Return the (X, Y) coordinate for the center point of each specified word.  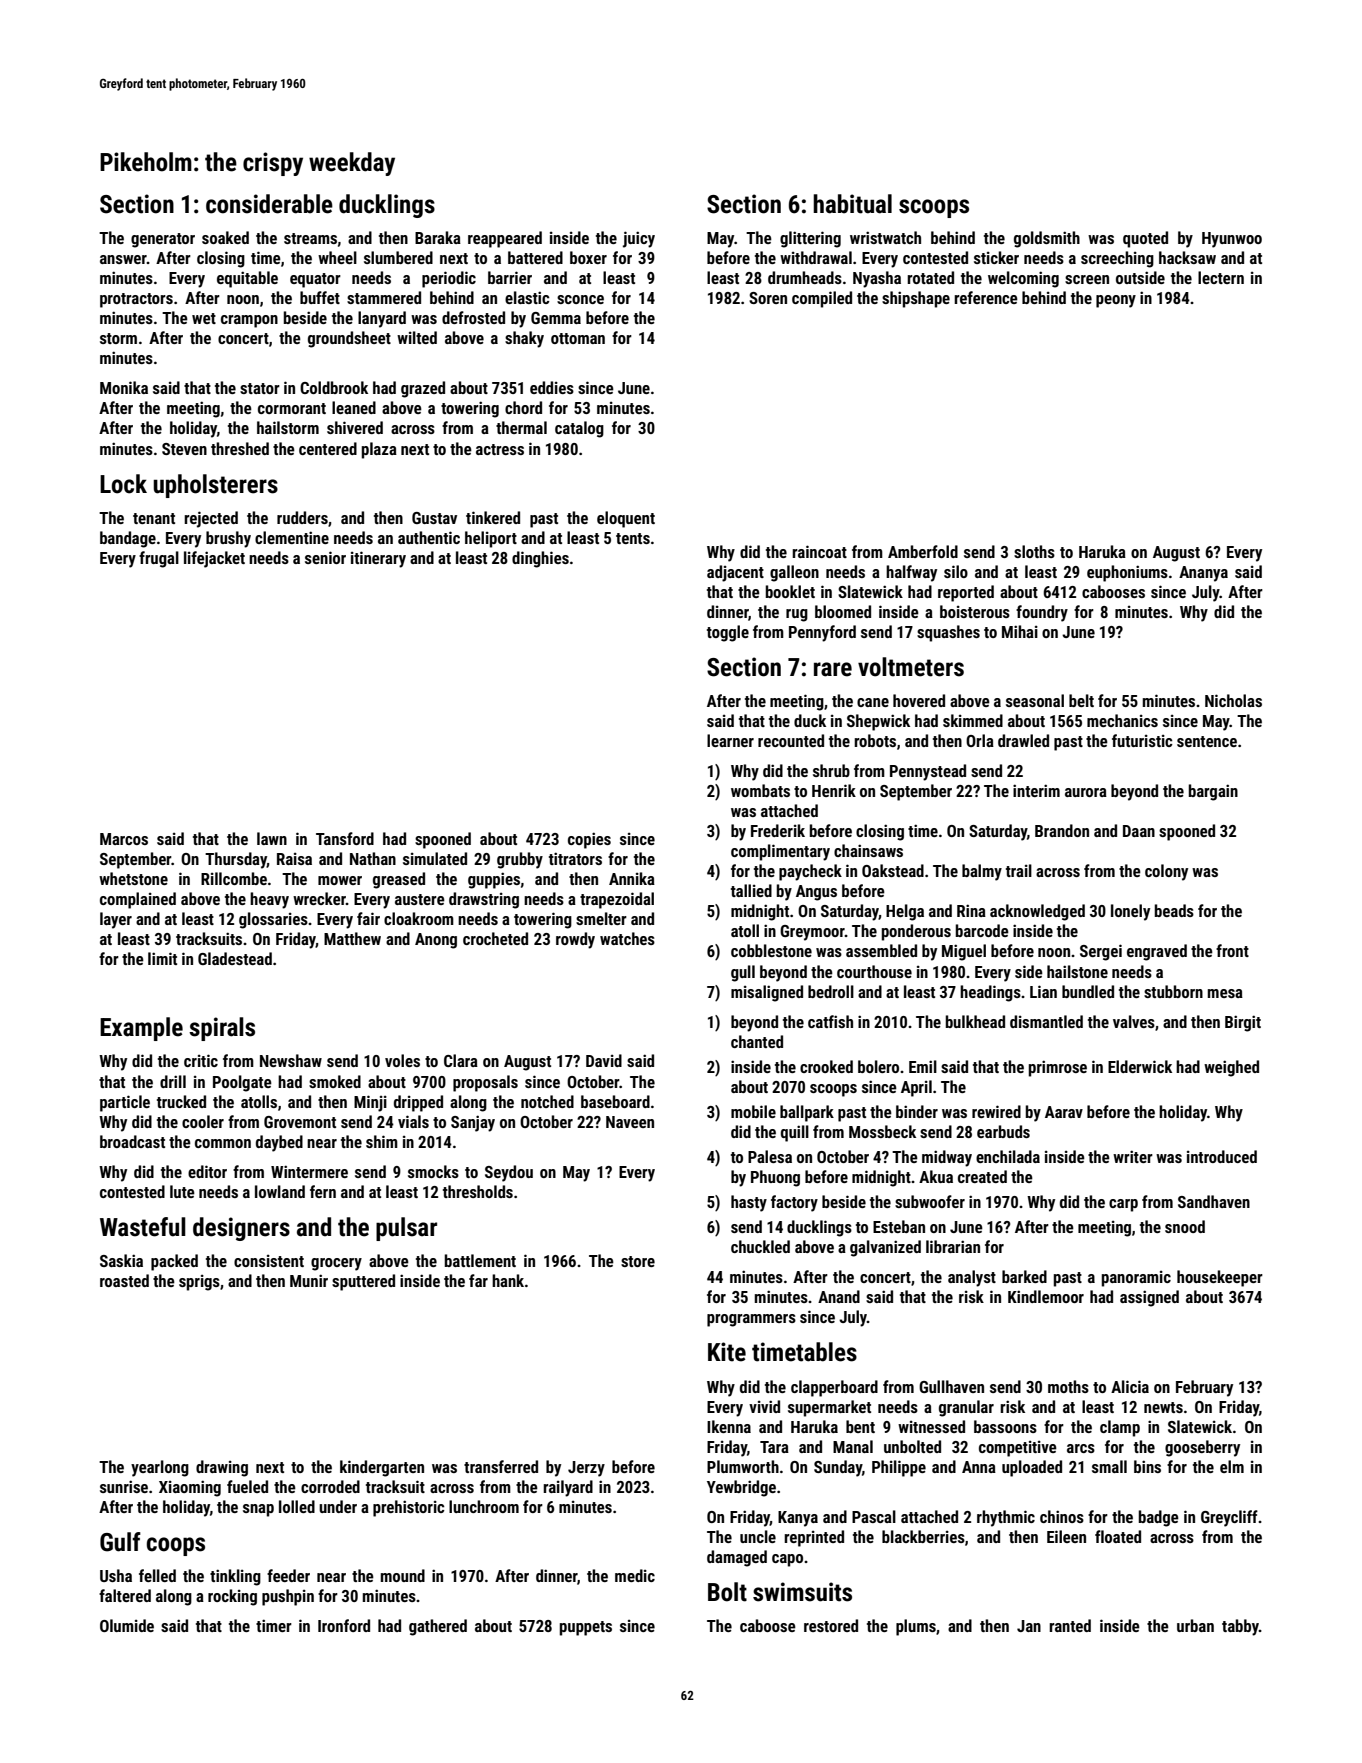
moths (1068, 1386)
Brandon (1062, 830)
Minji (370, 1103)
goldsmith (1047, 239)
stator (260, 388)
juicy (639, 239)
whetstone (133, 878)
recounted (791, 740)
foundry (1042, 613)
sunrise (124, 1486)
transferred (501, 1466)
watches (627, 938)
